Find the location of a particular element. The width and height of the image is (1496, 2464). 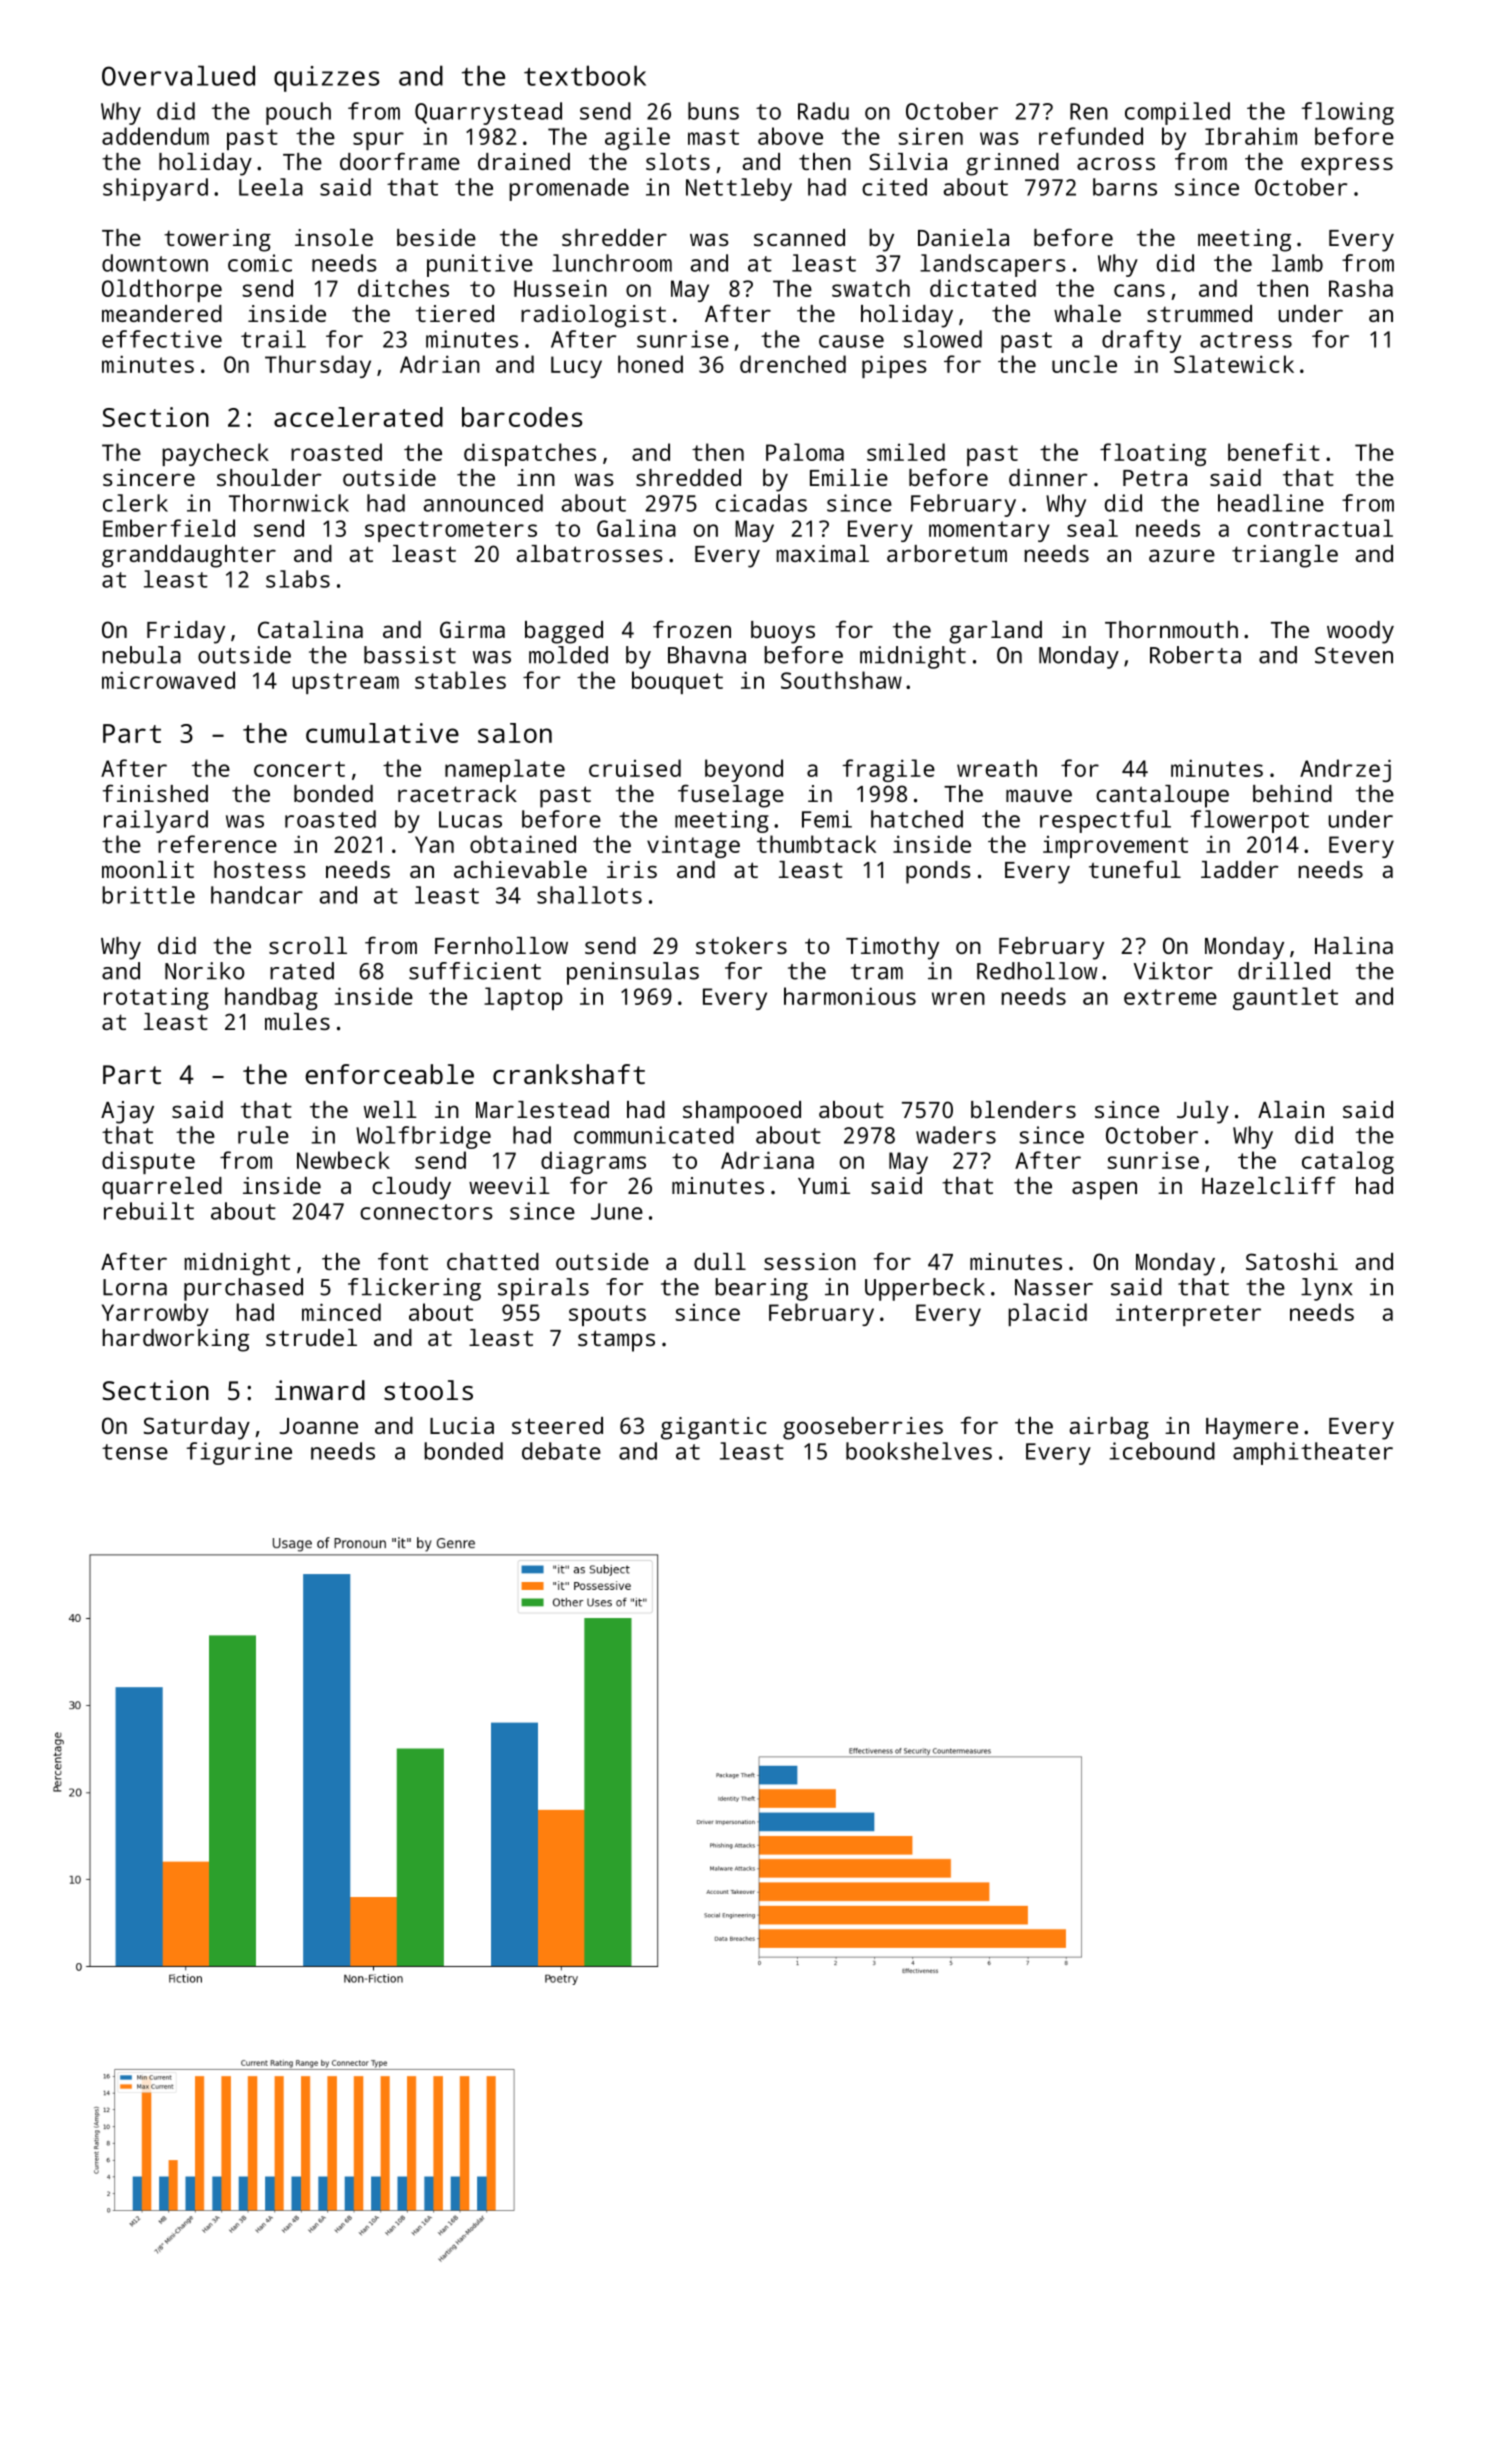

rebuilt is located at coordinates (149, 1211).
